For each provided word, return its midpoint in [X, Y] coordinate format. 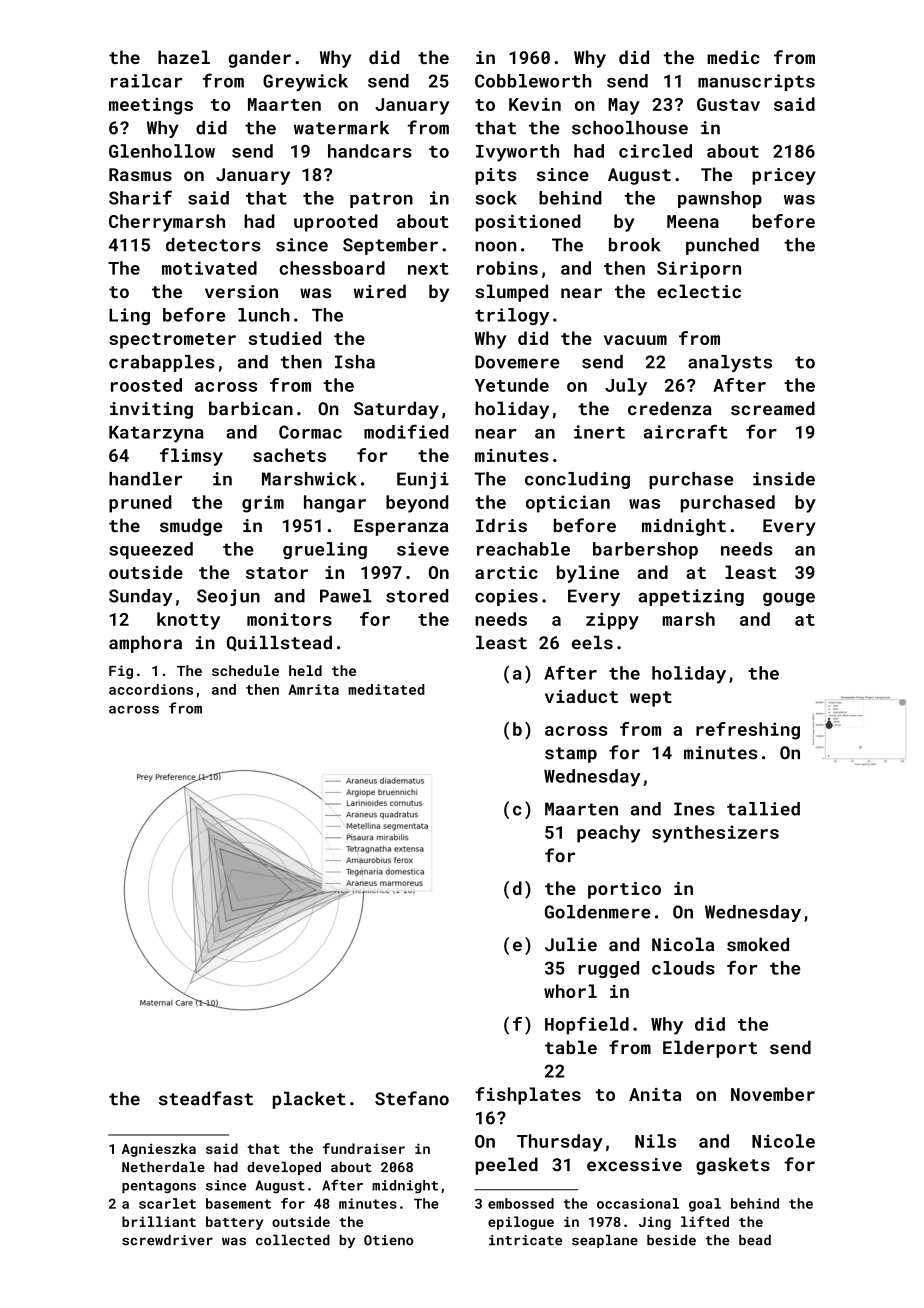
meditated [386, 689]
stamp [571, 755]
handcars [370, 151]
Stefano [412, 1098]
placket [309, 1100]
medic [733, 57]
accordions [151, 689]
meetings [151, 106]
